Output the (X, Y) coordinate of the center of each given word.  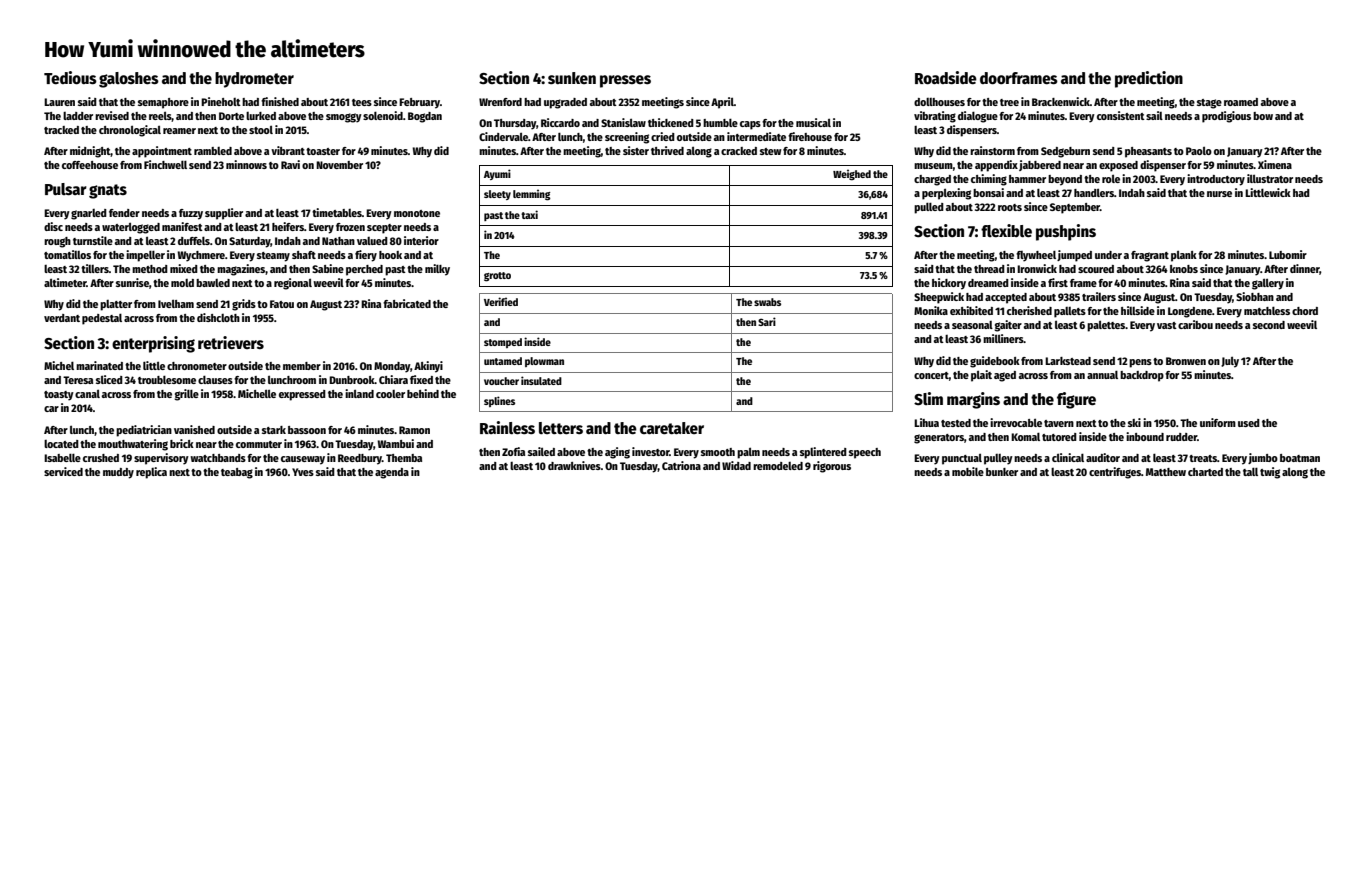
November (339, 165)
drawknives (574, 465)
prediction (1149, 79)
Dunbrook (352, 380)
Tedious (70, 77)
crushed (101, 458)
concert (931, 375)
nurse (1219, 194)
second (1269, 325)
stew (770, 151)
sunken (572, 78)
